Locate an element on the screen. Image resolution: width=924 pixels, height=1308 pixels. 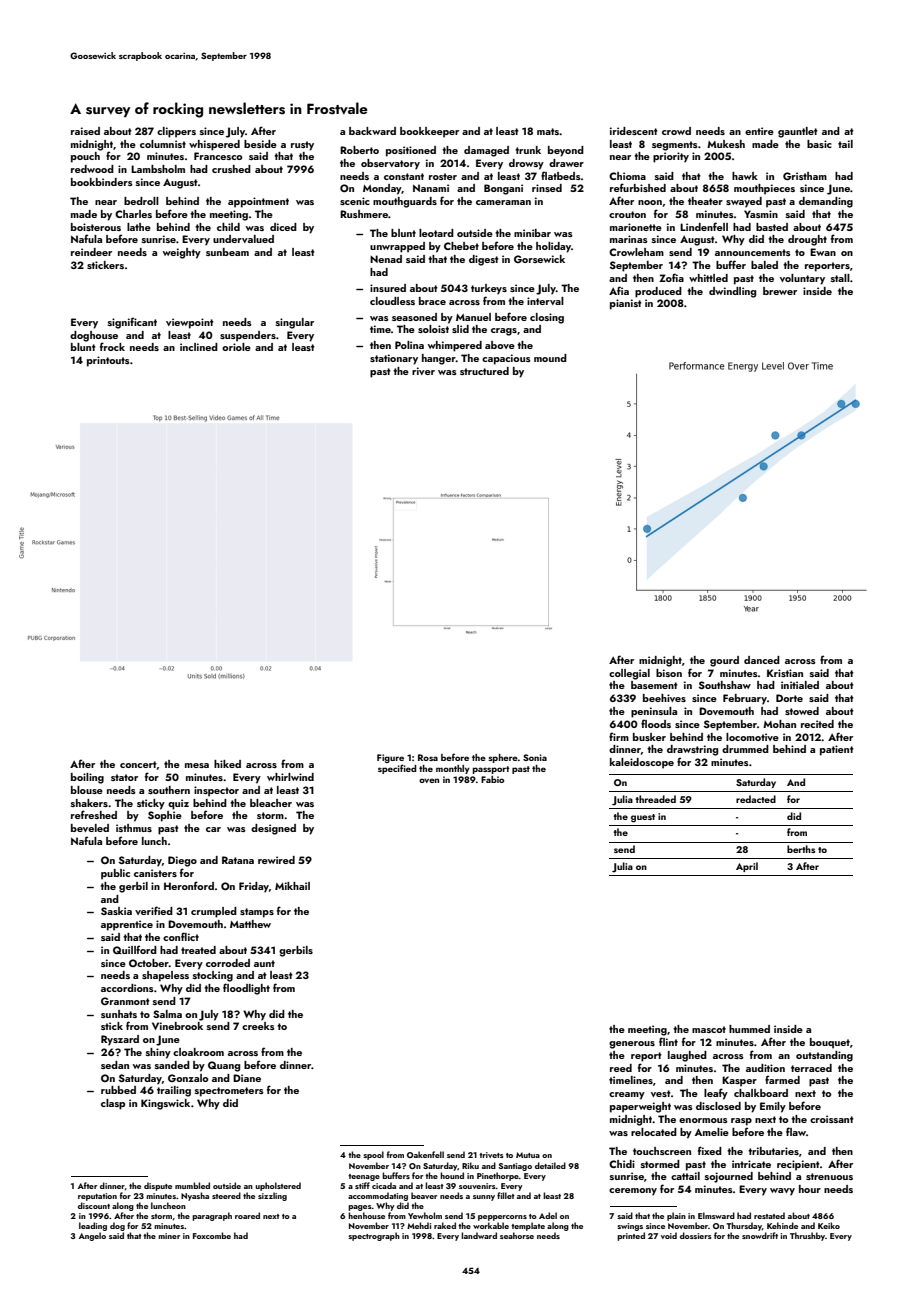
hiked is located at coordinates (227, 764).
